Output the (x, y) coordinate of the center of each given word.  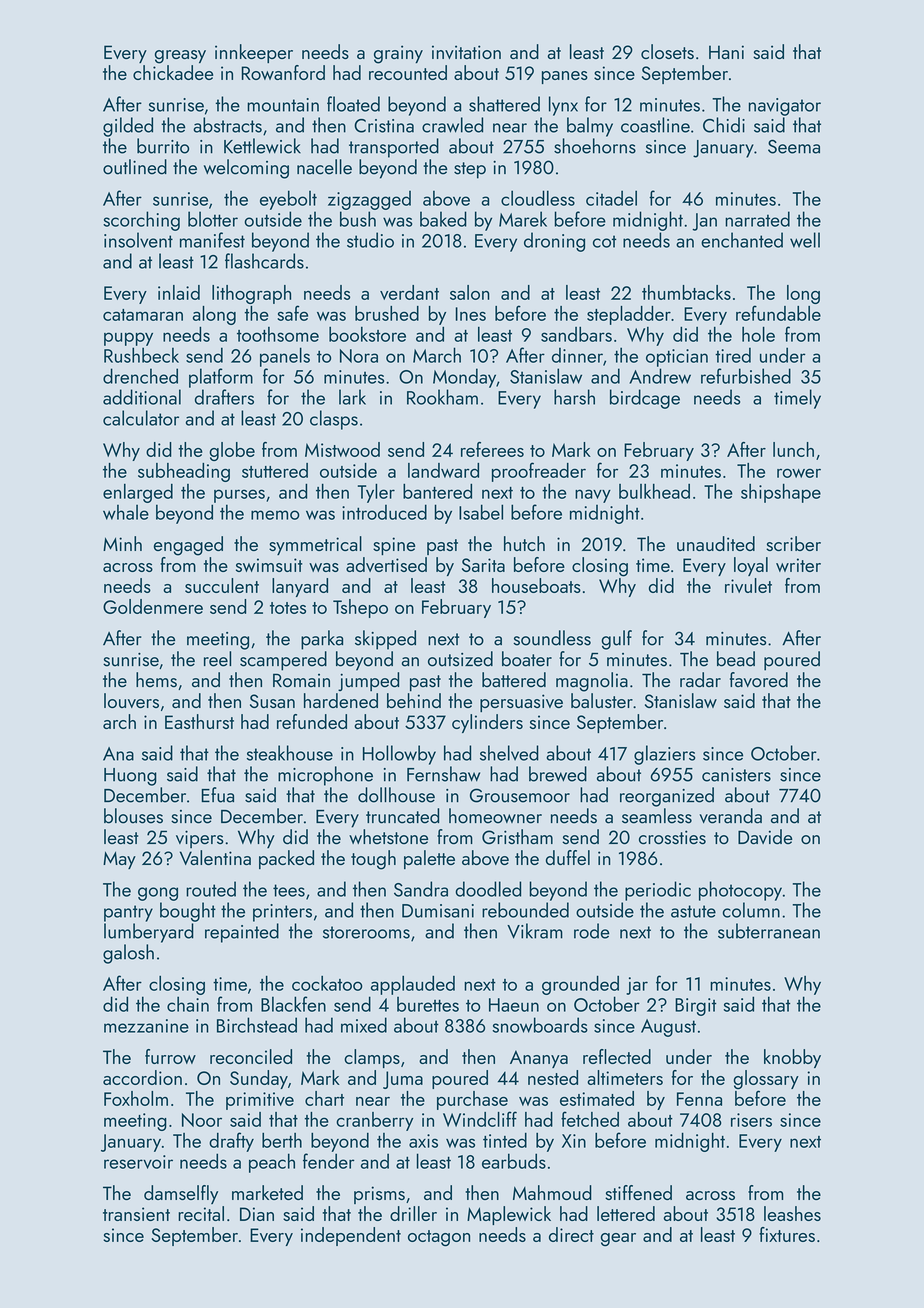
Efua (218, 795)
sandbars (576, 334)
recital (201, 1213)
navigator (785, 107)
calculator (141, 418)
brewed (558, 774)
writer (798, 565)
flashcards (264, 261)
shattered (504, 104)
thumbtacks (686, 292)
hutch (524, 543)
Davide (765, 837)
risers (751, 1120)
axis (423, 1141)
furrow (170, 1056)
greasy (180, 57)
